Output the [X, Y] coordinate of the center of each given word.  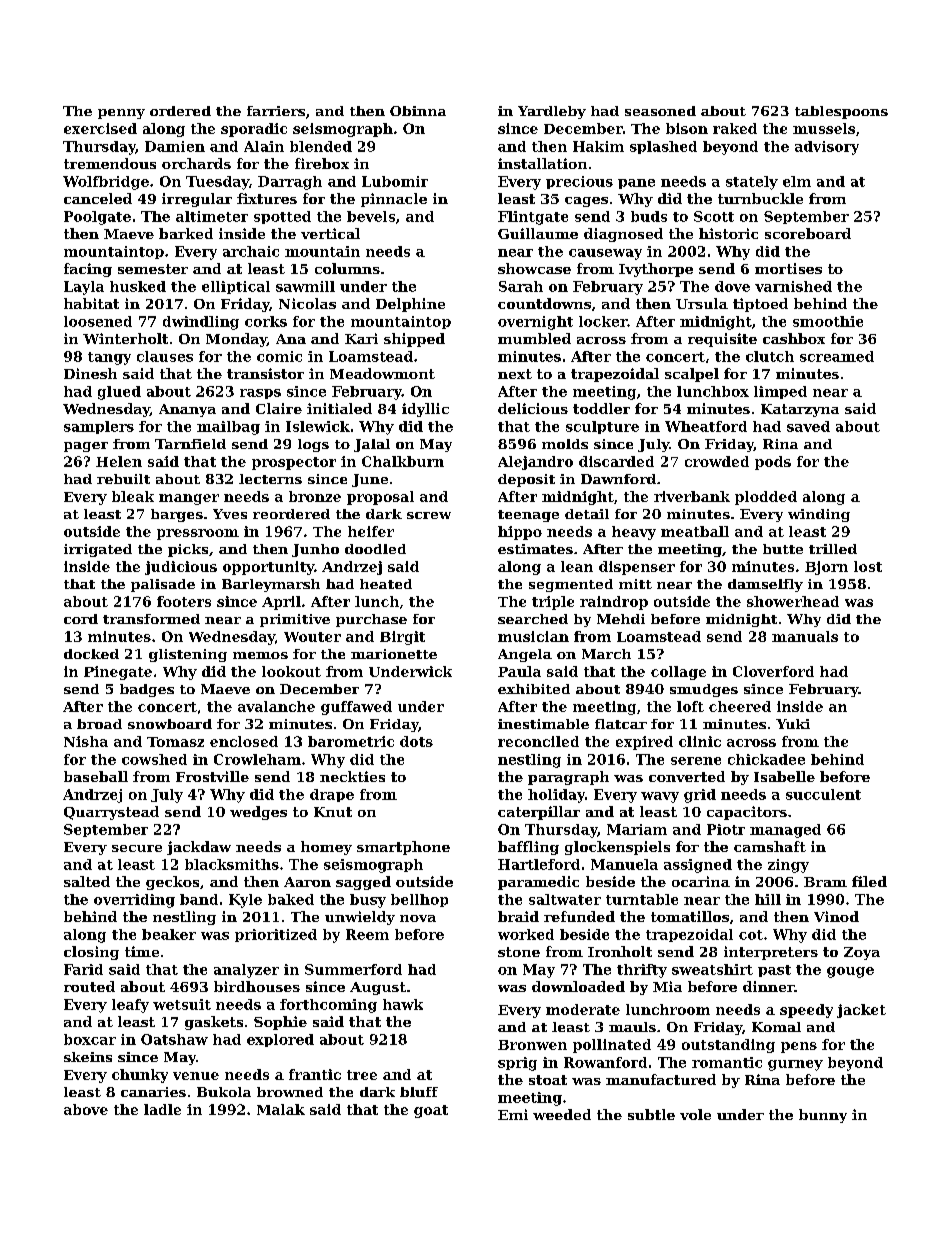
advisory [827, 148]
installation [542, 163]
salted [87, 881]
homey [326, 848]
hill [768, 899]
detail [587, 514]
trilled [833, 549]
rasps [260, 394]
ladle [162, 1109]
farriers [276, 111]
